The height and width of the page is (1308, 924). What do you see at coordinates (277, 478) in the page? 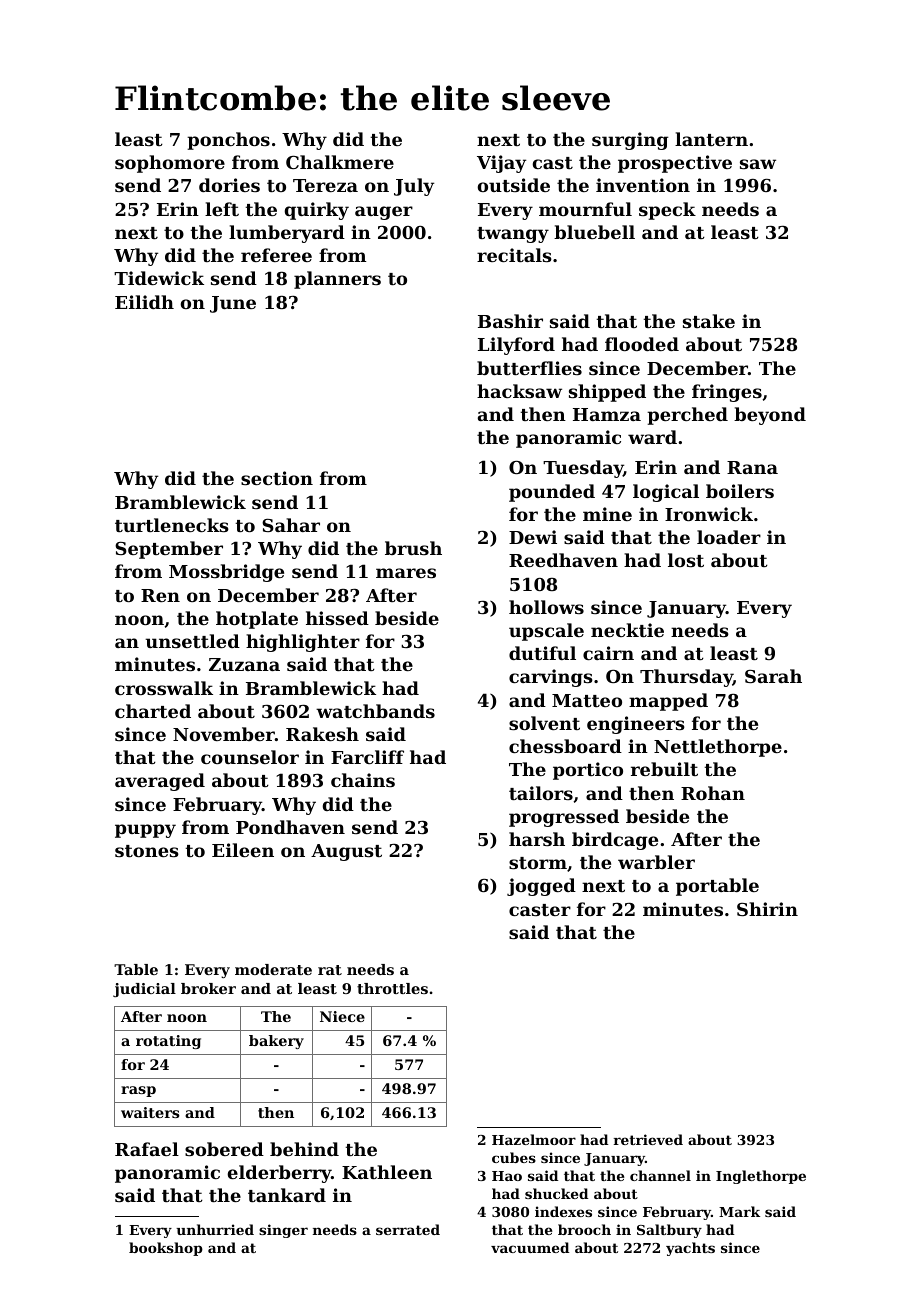
I see `section` at bounding box center [277, 478].
